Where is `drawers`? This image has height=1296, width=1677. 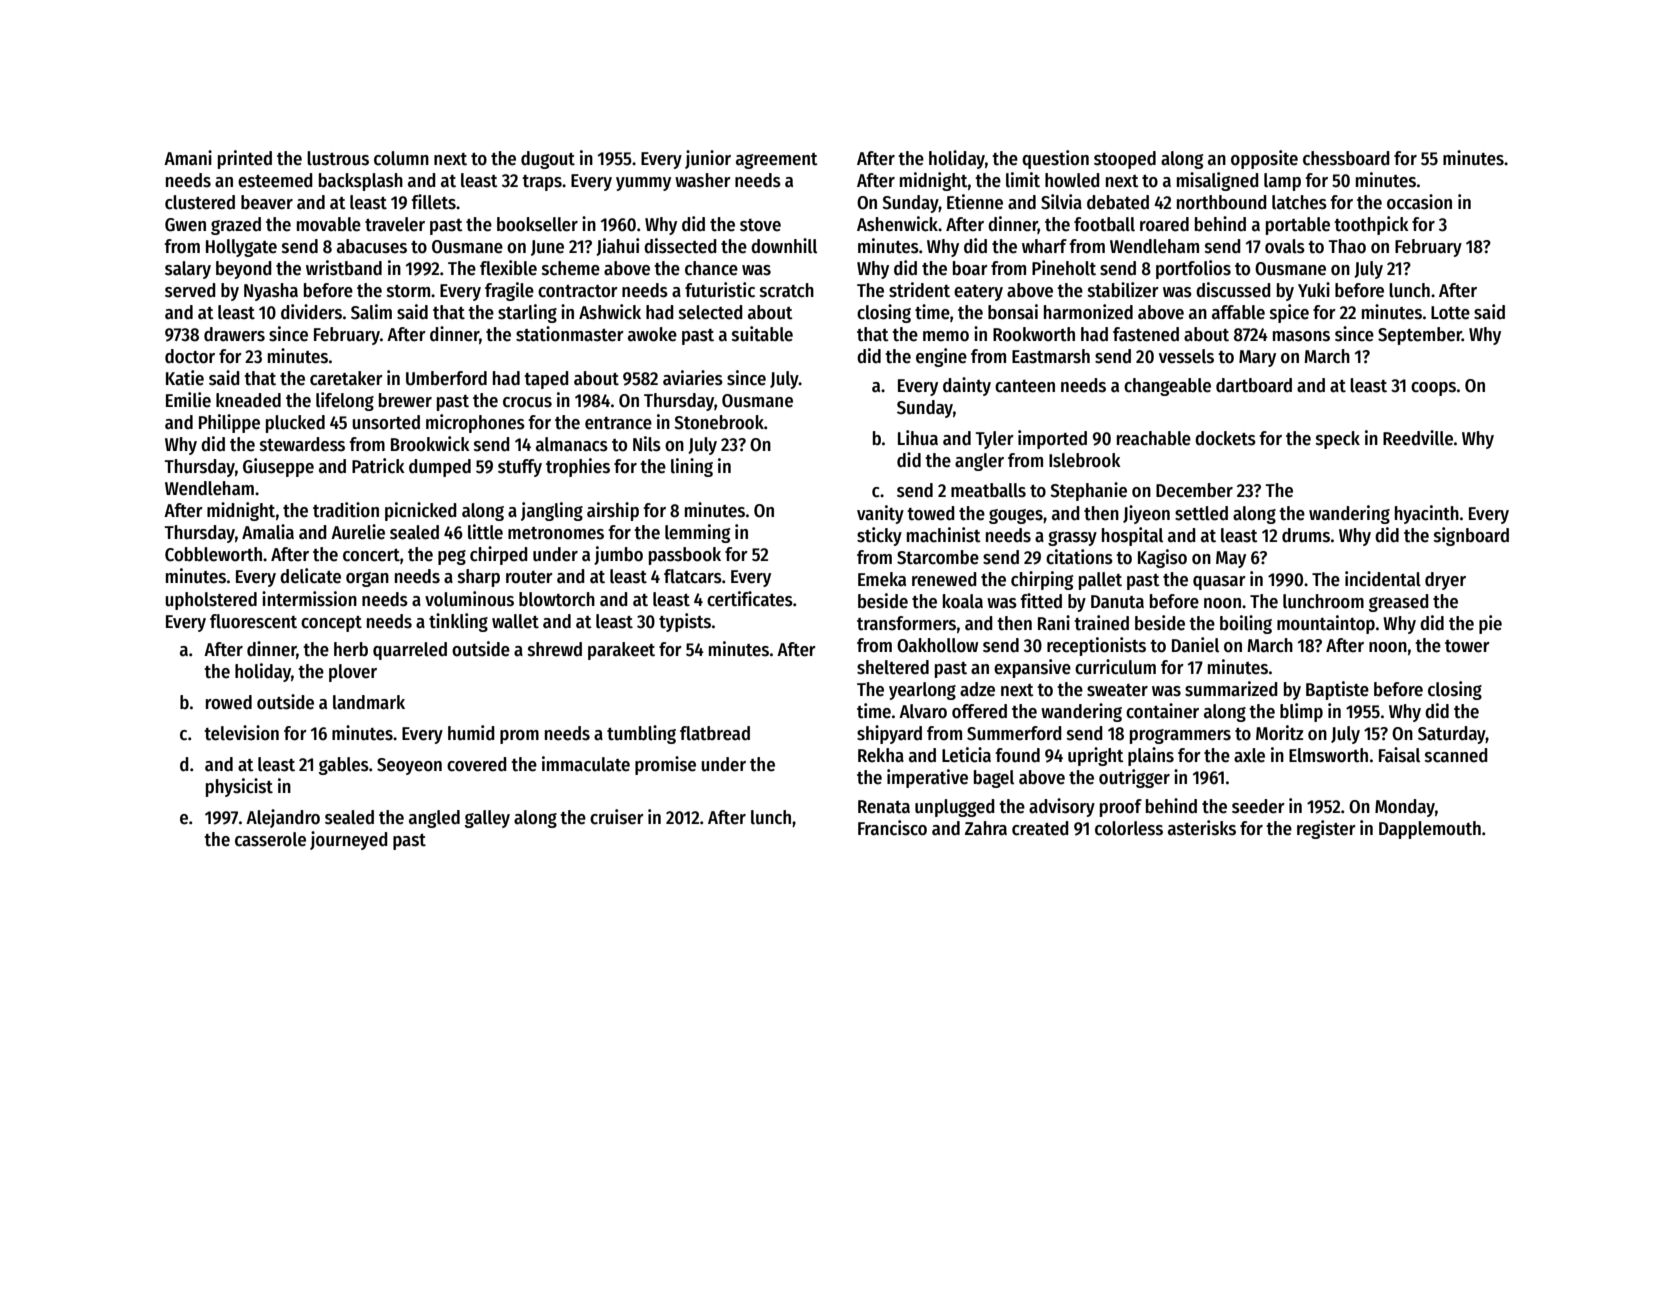 drawers is located at coordinates (234, 334).
